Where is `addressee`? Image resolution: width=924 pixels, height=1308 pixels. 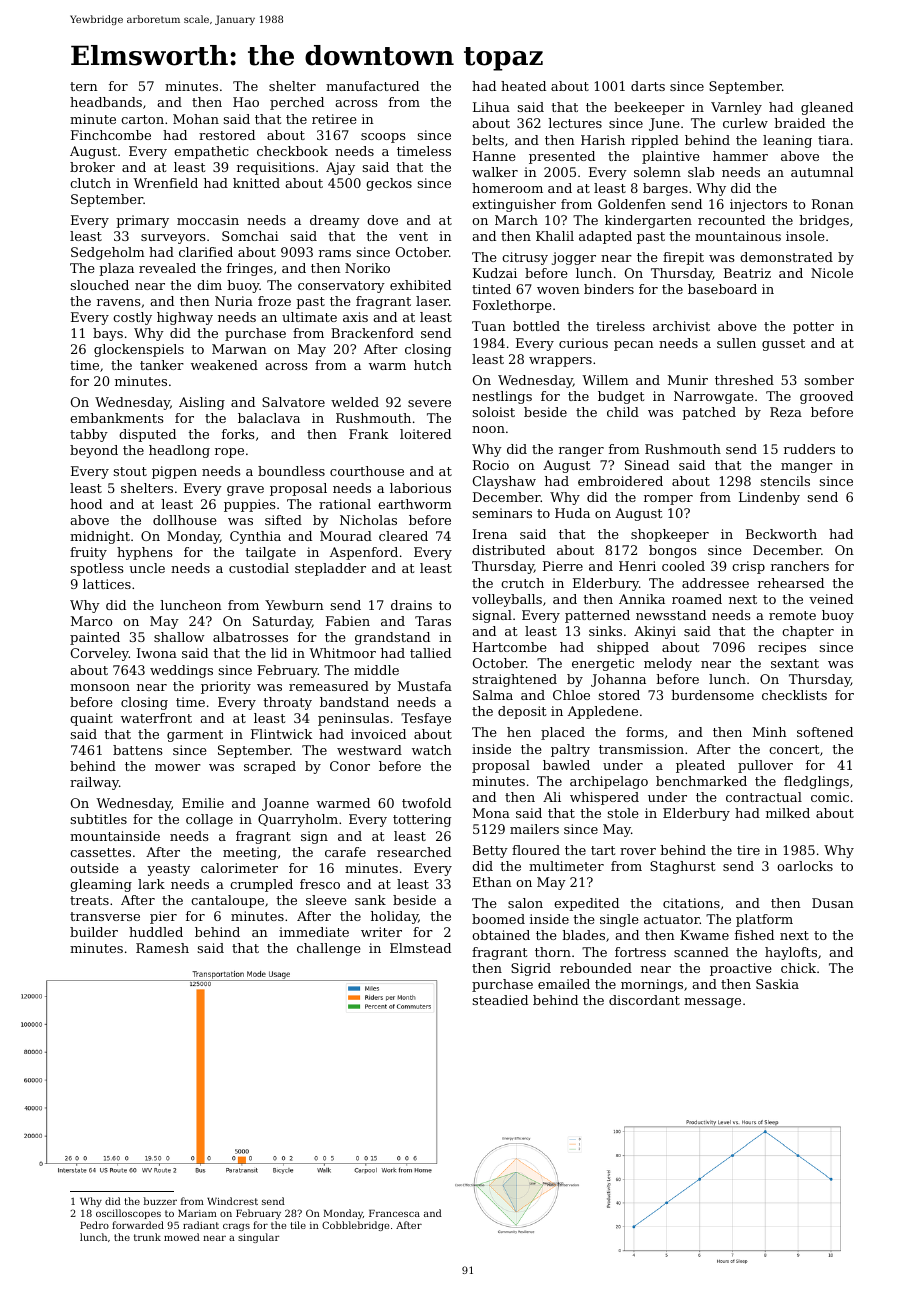 addressee is located at coordinates (715, 583).
